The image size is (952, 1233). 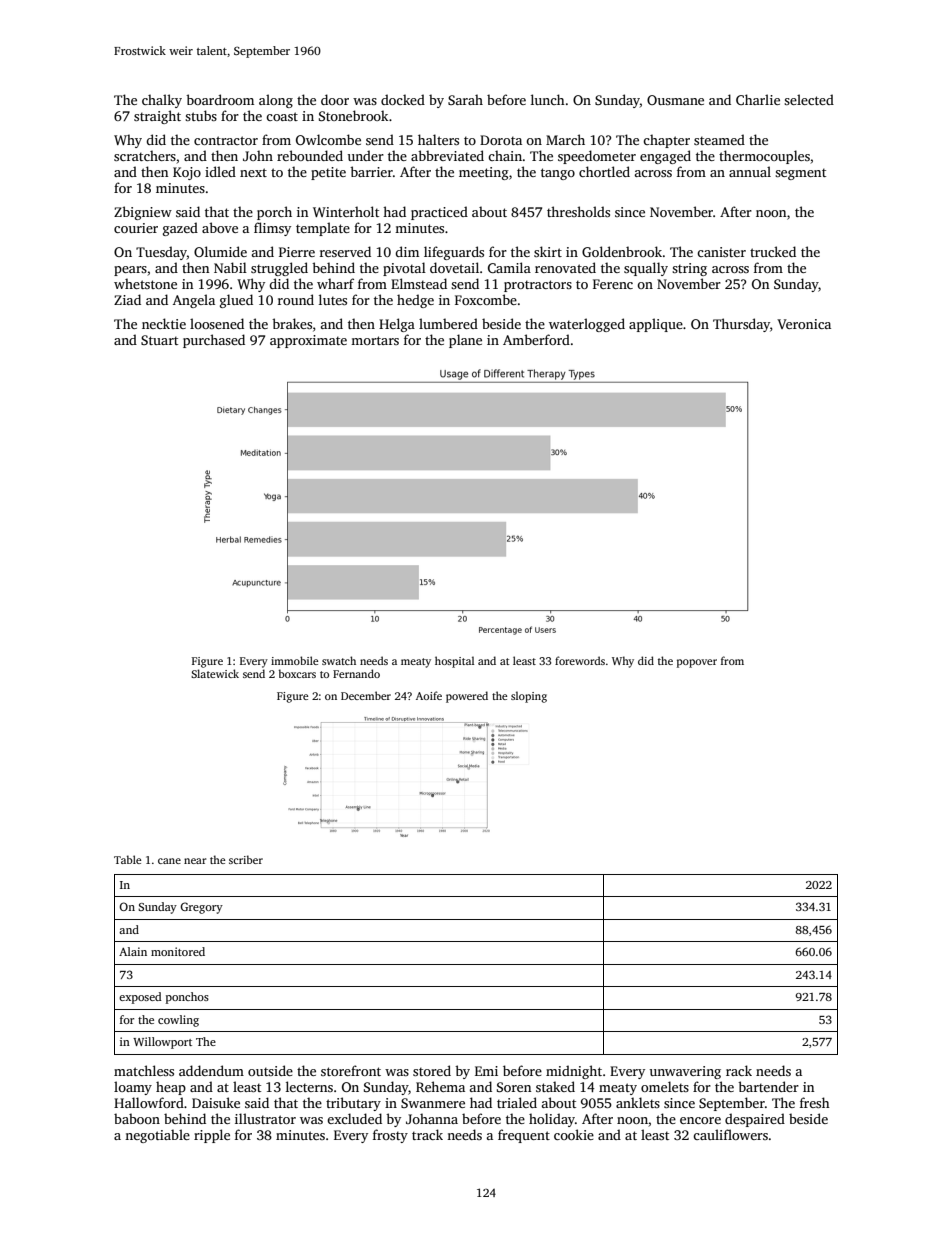 I want to click on Dorota, so click(x=501, y=140).
